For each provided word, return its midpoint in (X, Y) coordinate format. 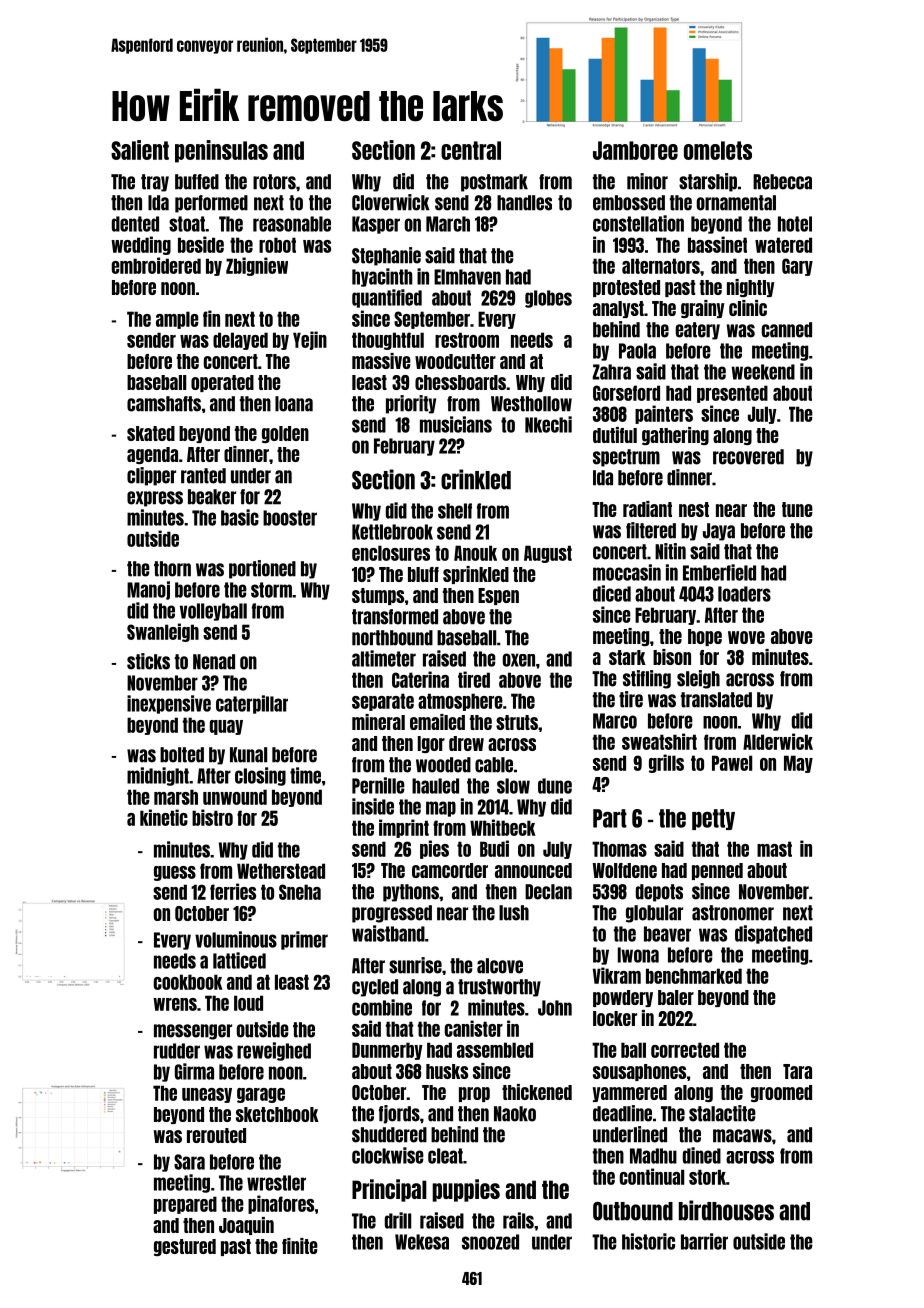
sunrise (415, 965)
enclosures (391, 553)
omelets (718, 150)
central (471, 150)
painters (664, 414)
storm (271, 590)
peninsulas (221, 151)
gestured (185, 1247)
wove (746, 637)
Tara (797, 1071)
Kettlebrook (392, 532)
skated (151, 433)
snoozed (490, 1242)
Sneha (300, 892)
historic (648, 1241)
